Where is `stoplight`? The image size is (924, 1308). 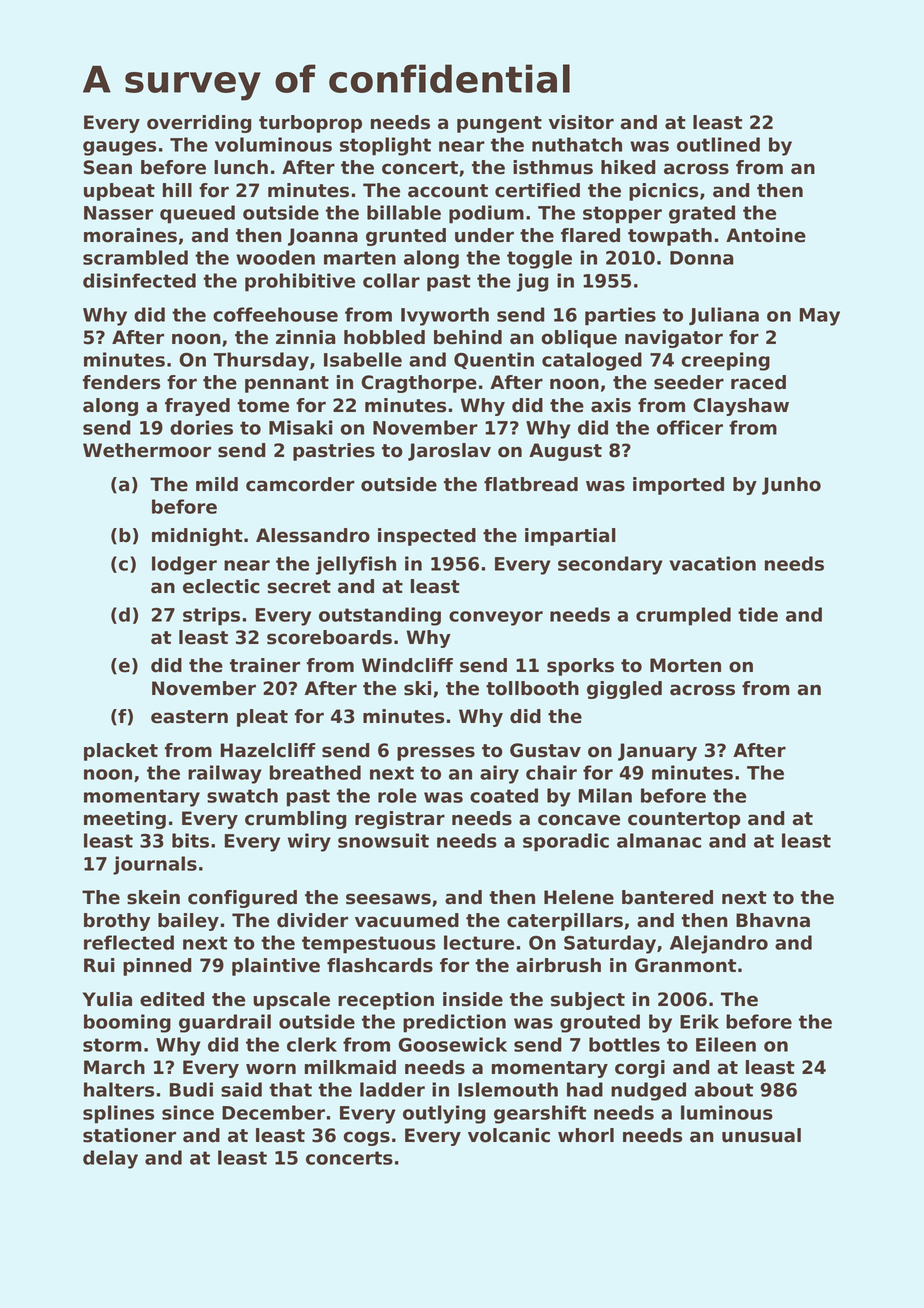
stoplight is located at coordinates (385, 146).
